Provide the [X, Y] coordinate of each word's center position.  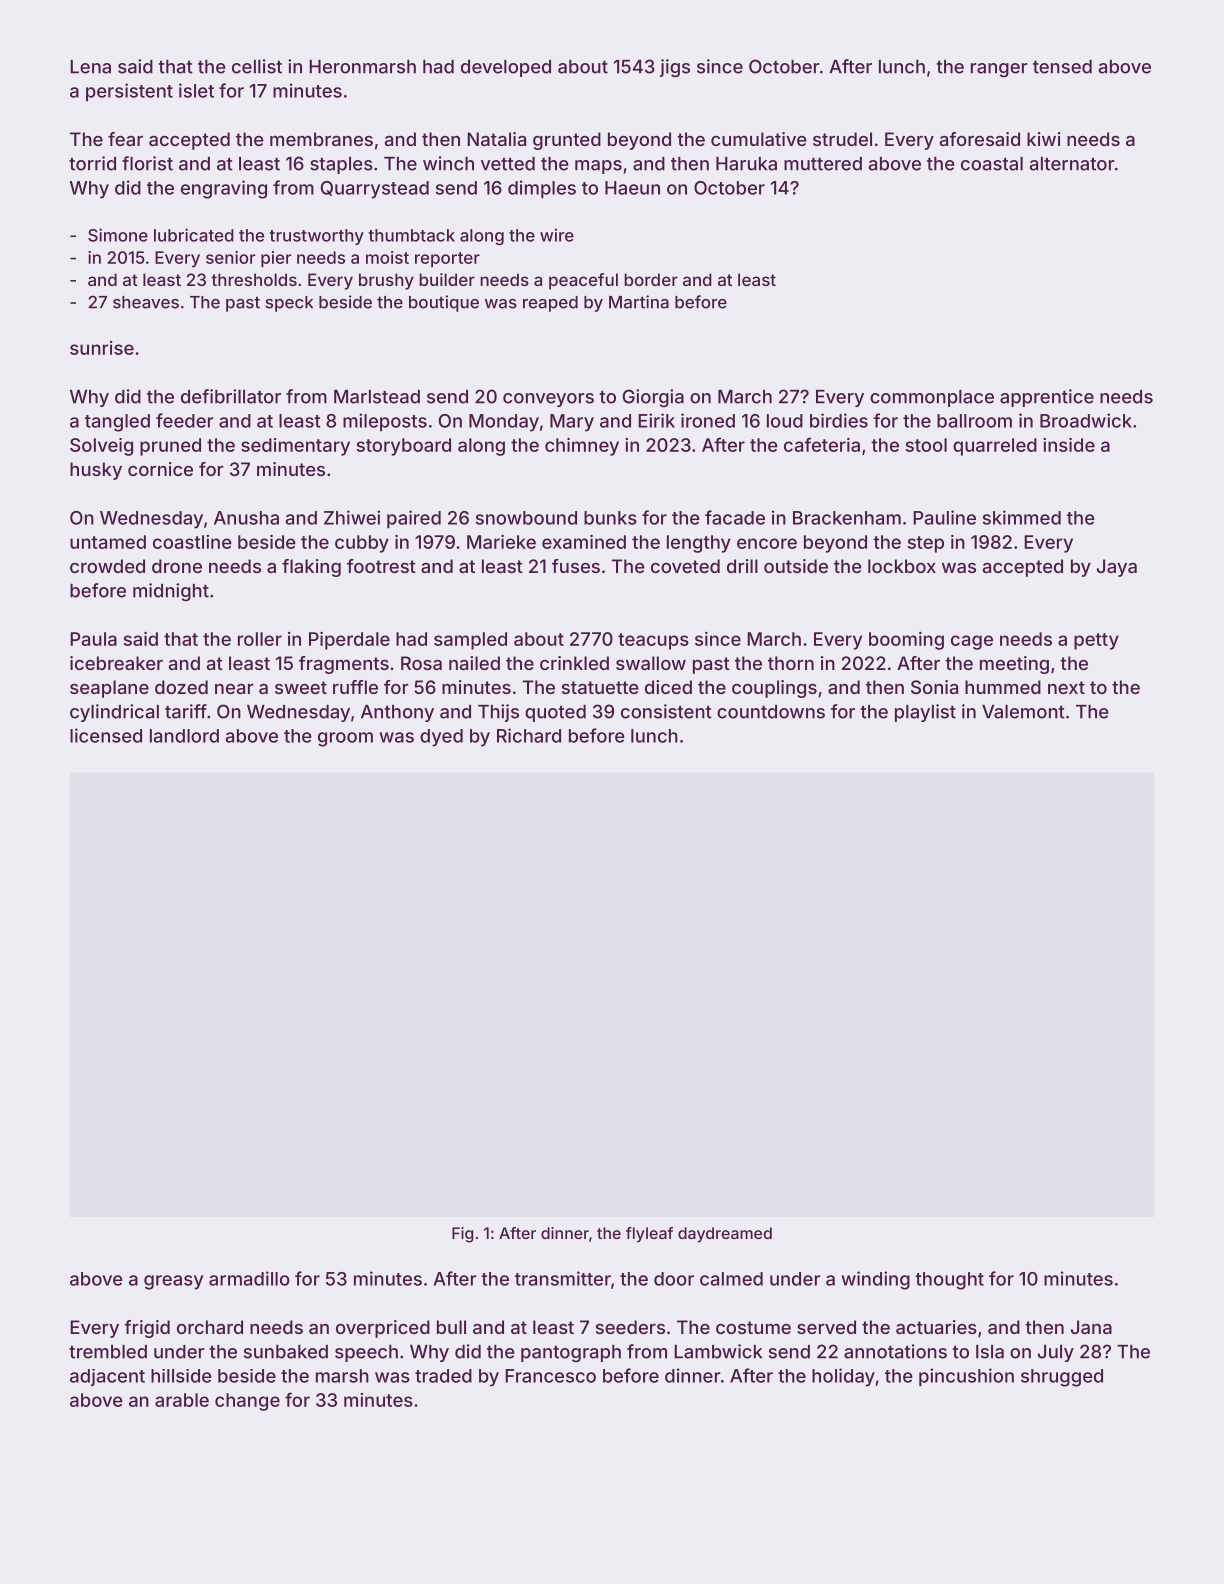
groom [345, 739]
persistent [129, 92]
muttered [823, 164]
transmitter [563, 1278]
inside [1069, 445]
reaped [550, 304]
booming [906, 641]
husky [96, 471]
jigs [675, 68]
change [247, 1402]
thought [949, 1281]
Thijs [498, 713]
